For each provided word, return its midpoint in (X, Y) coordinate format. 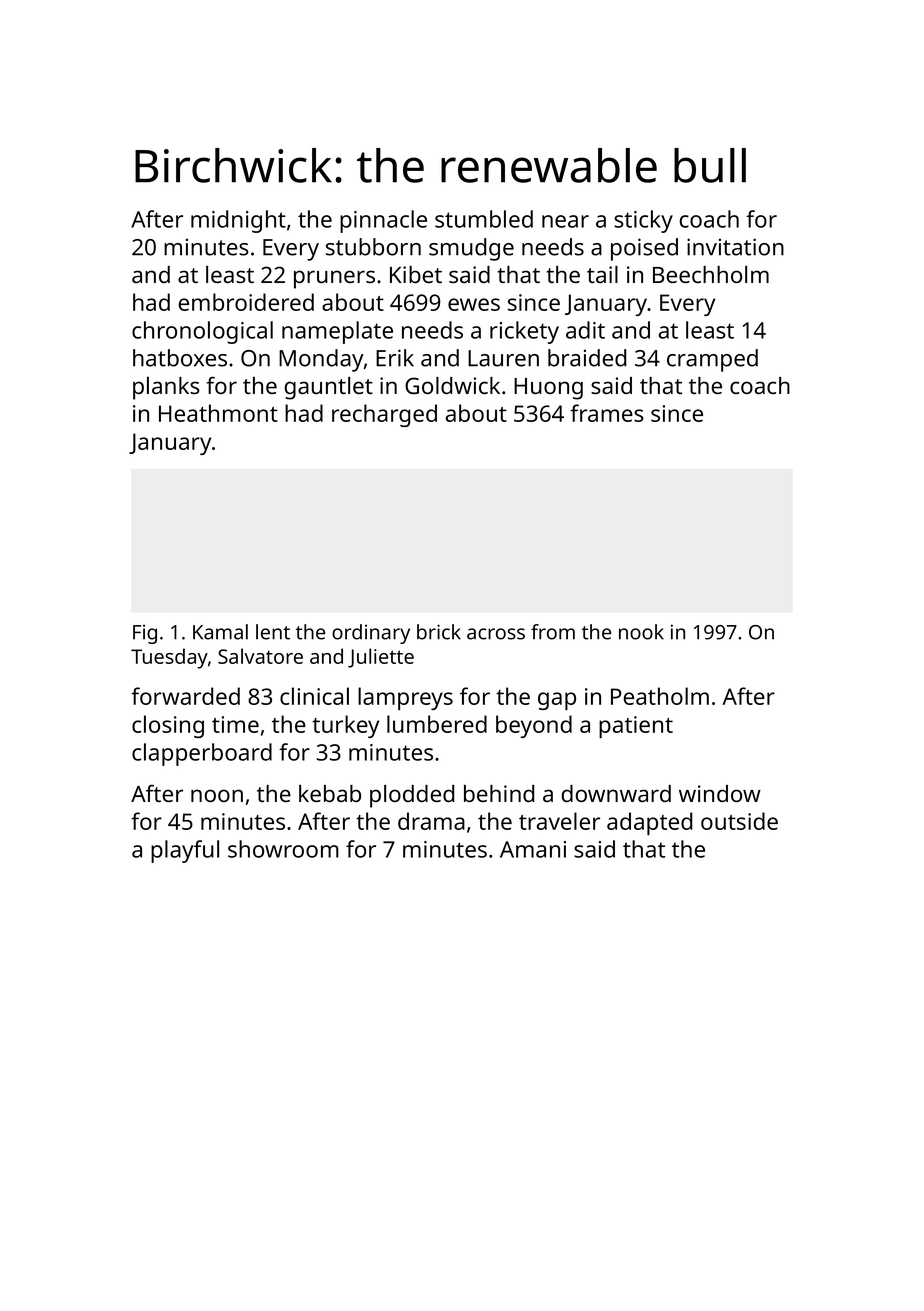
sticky (643, 221)
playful (185, 851)
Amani (533, 849)
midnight (238, 221)
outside (739, 821)
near (565, 221)
